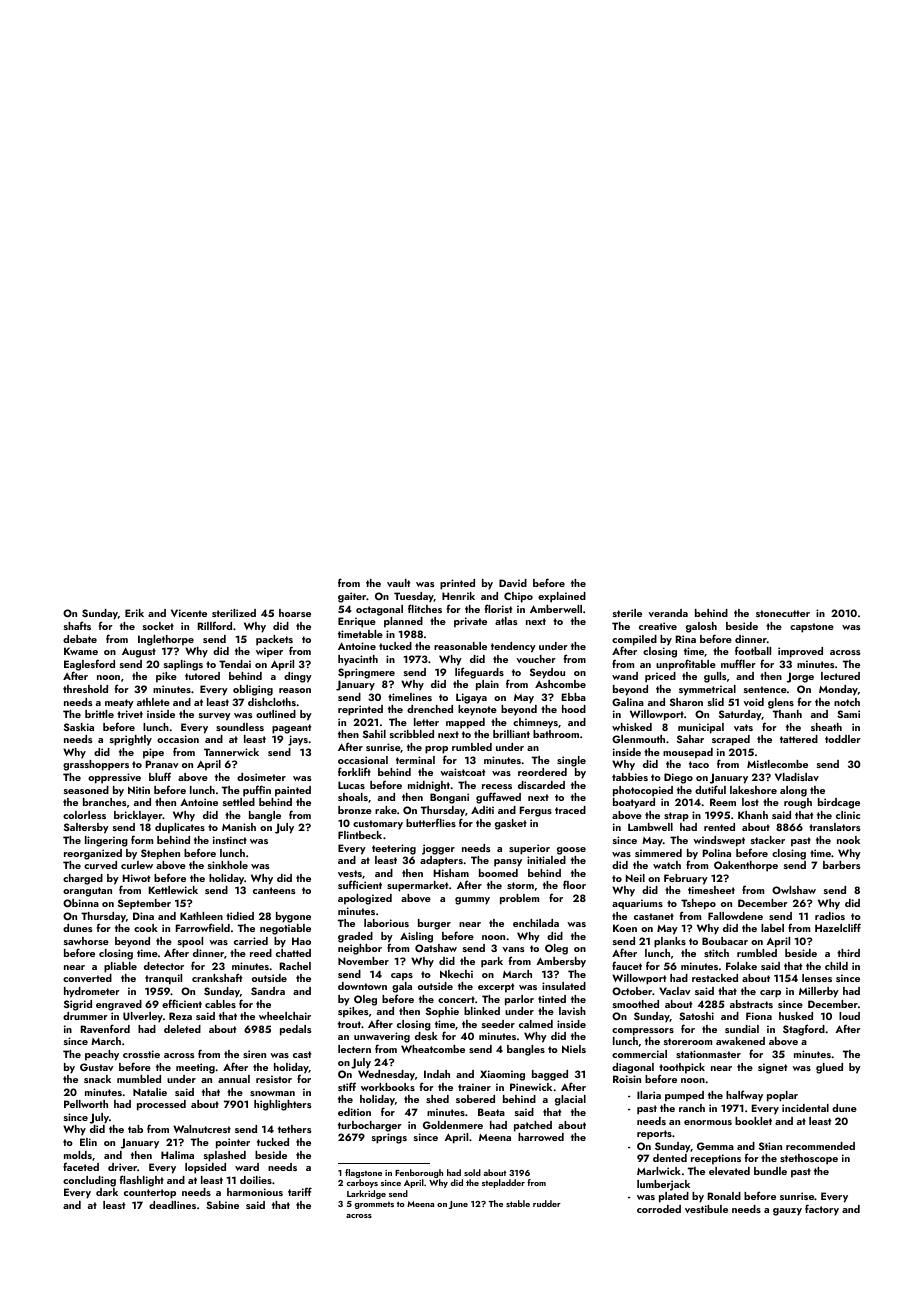  What do you see at coordinates (228, 865) in the image?
I see `sinkhole` at bounding box center [228, 865].
